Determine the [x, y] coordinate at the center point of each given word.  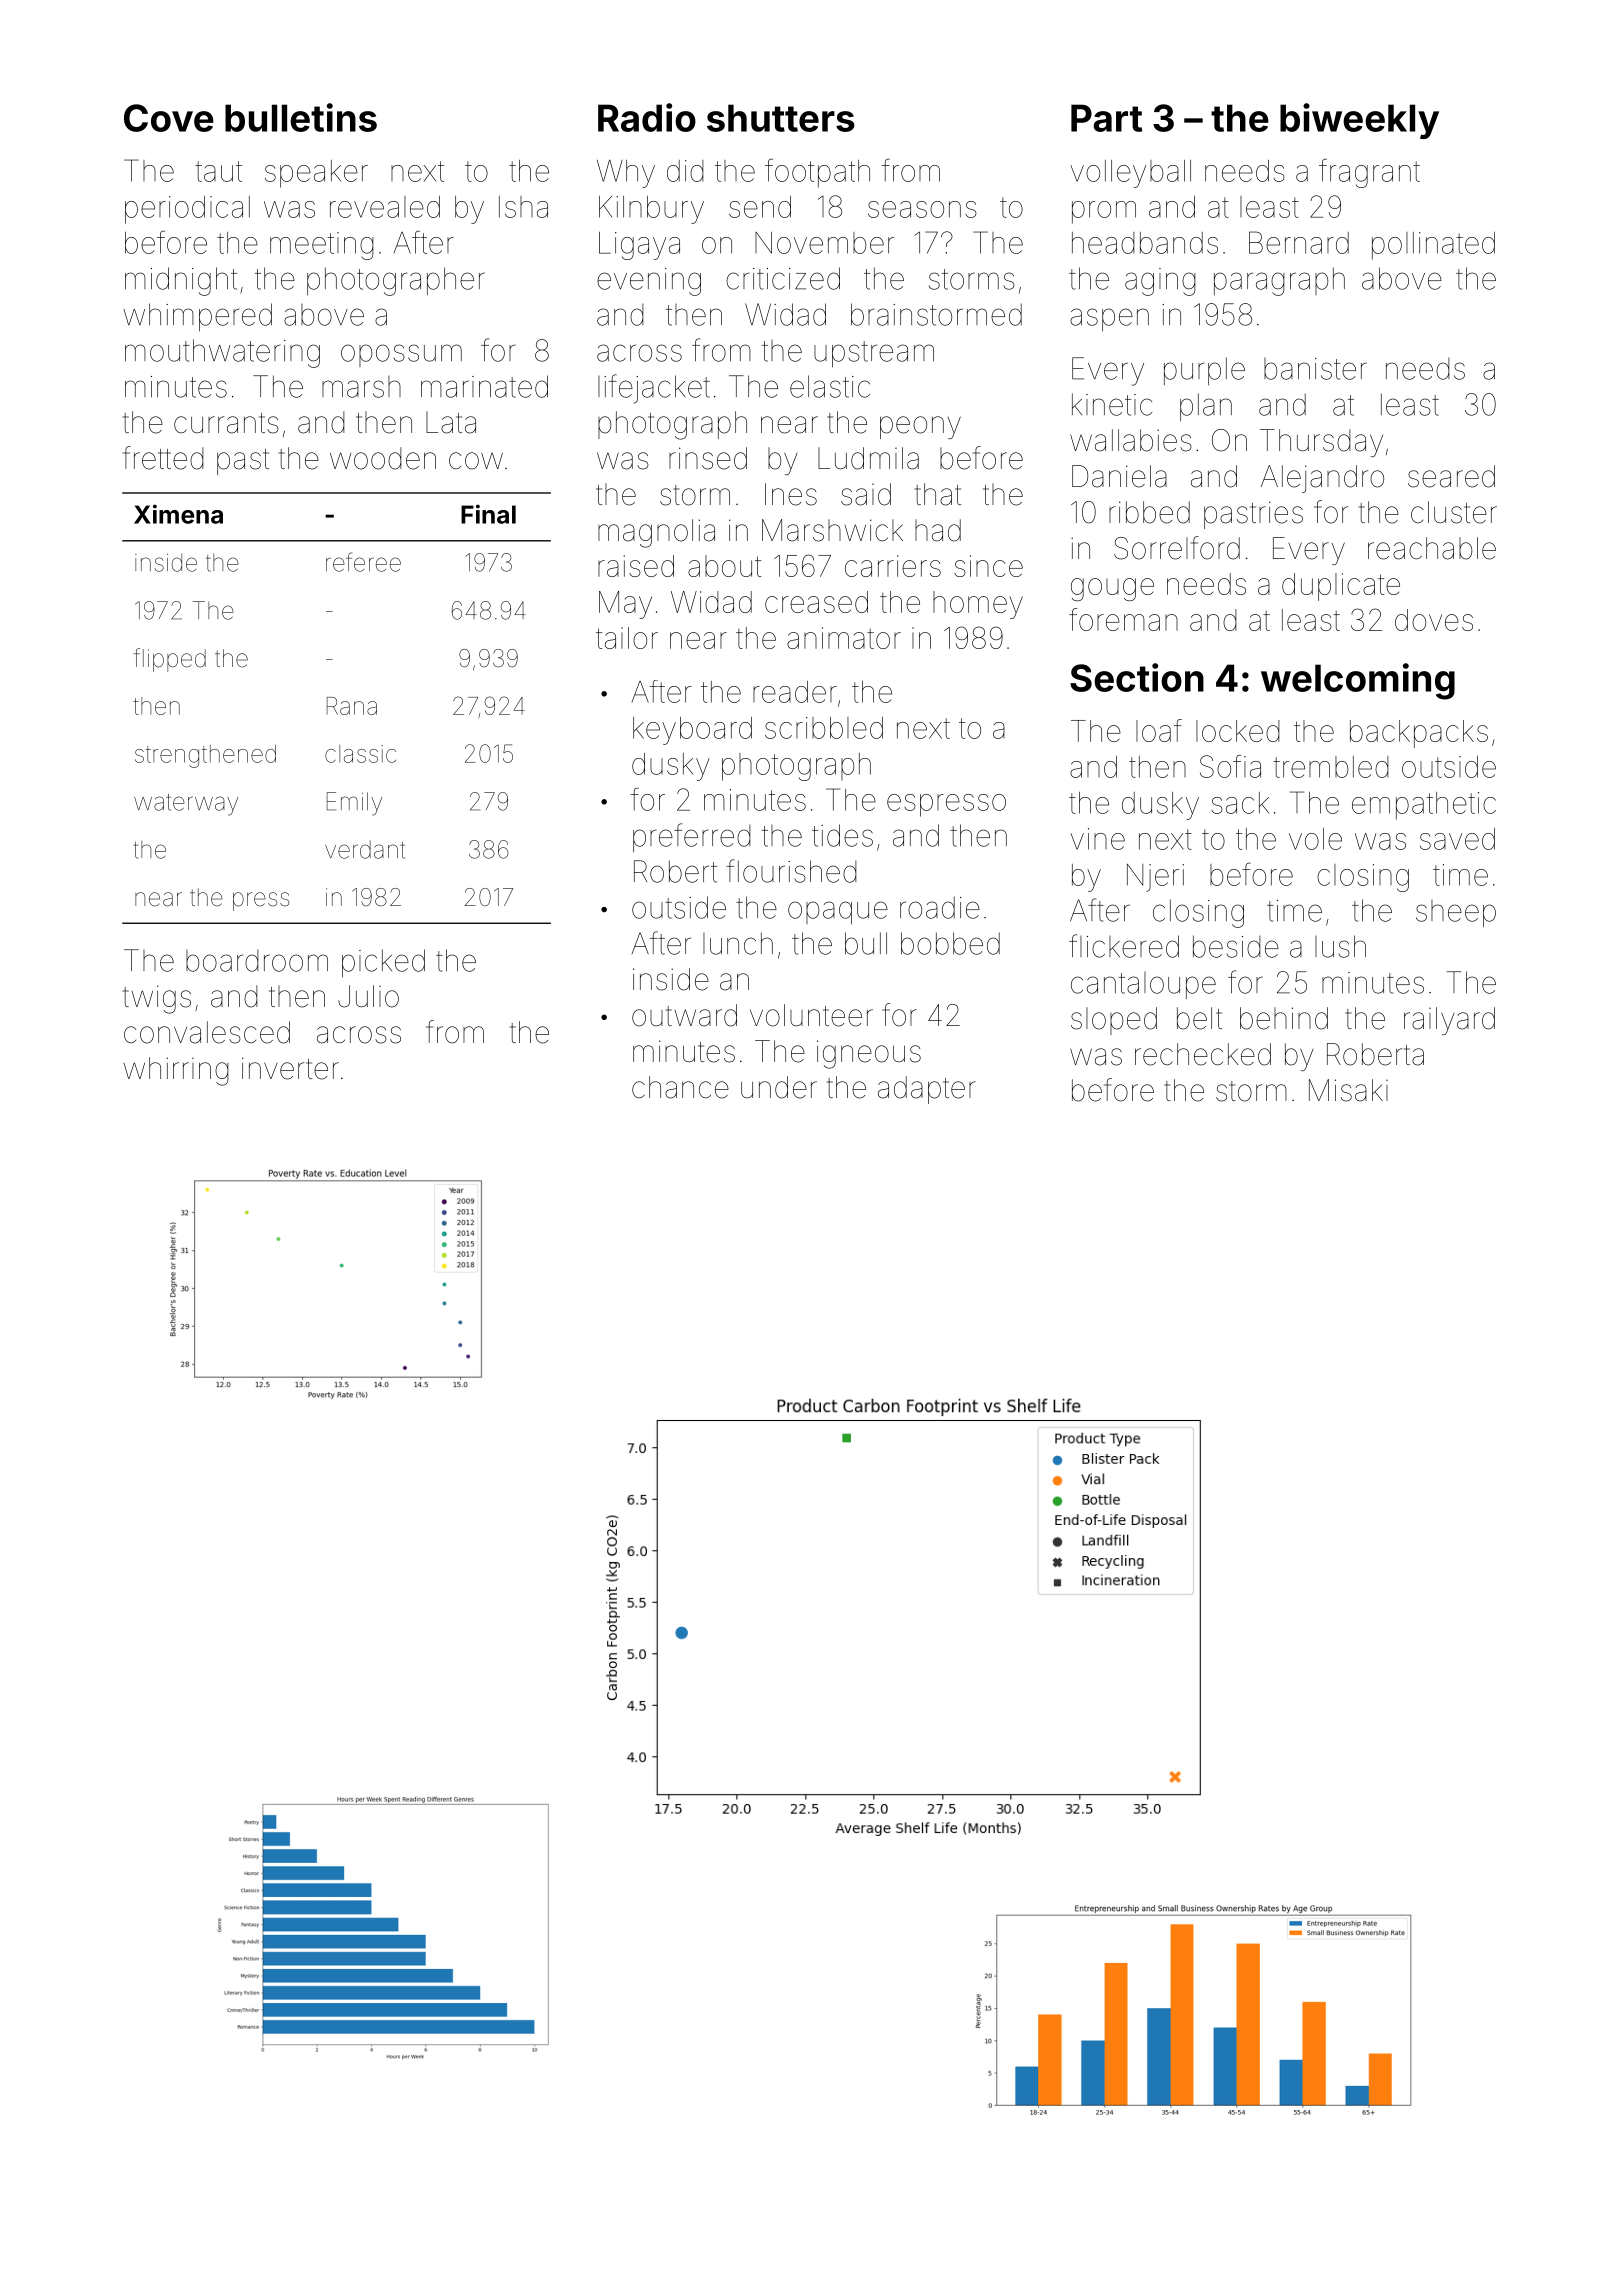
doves [1434, 620]
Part [1106, 118]
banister [1315, 369]
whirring [176, 1071]
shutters [781, 118]
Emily [354, 804]
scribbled [824, 728]
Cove [169, 118]
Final [488, 514]
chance [680, 1087]
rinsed [708, 458]
